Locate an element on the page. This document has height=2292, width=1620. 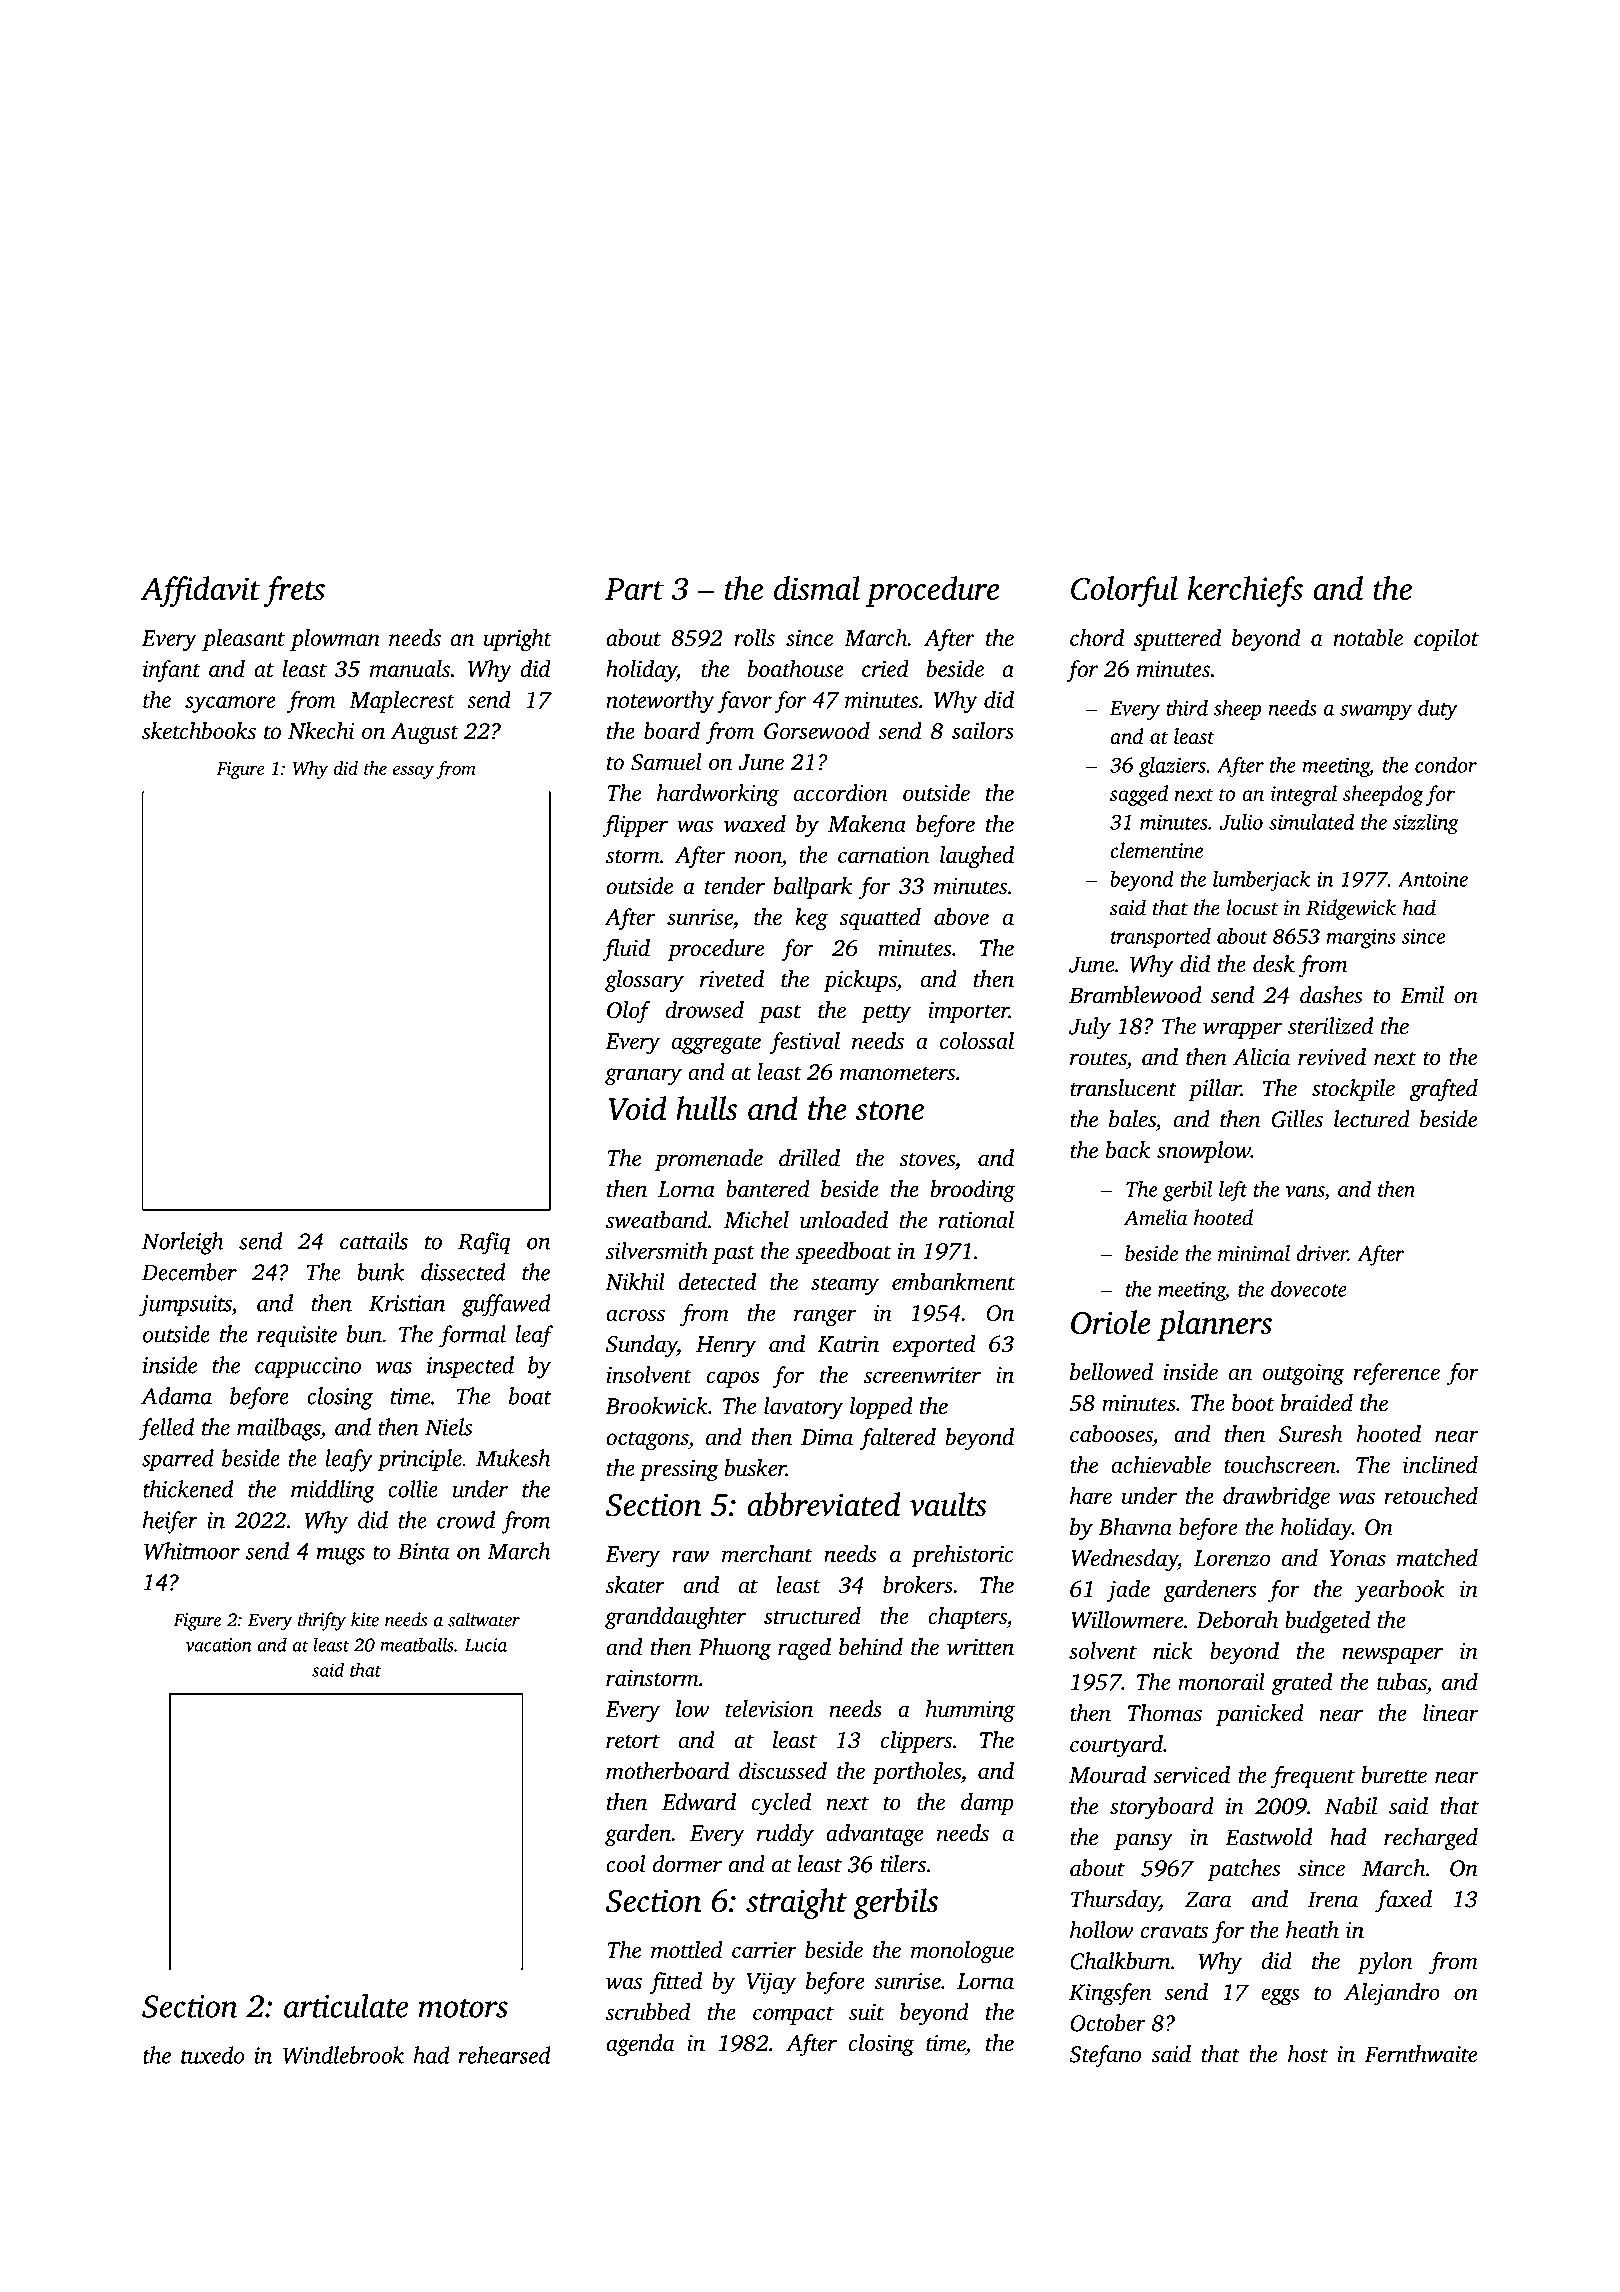
felled is located at coordinates (166, 1429).
